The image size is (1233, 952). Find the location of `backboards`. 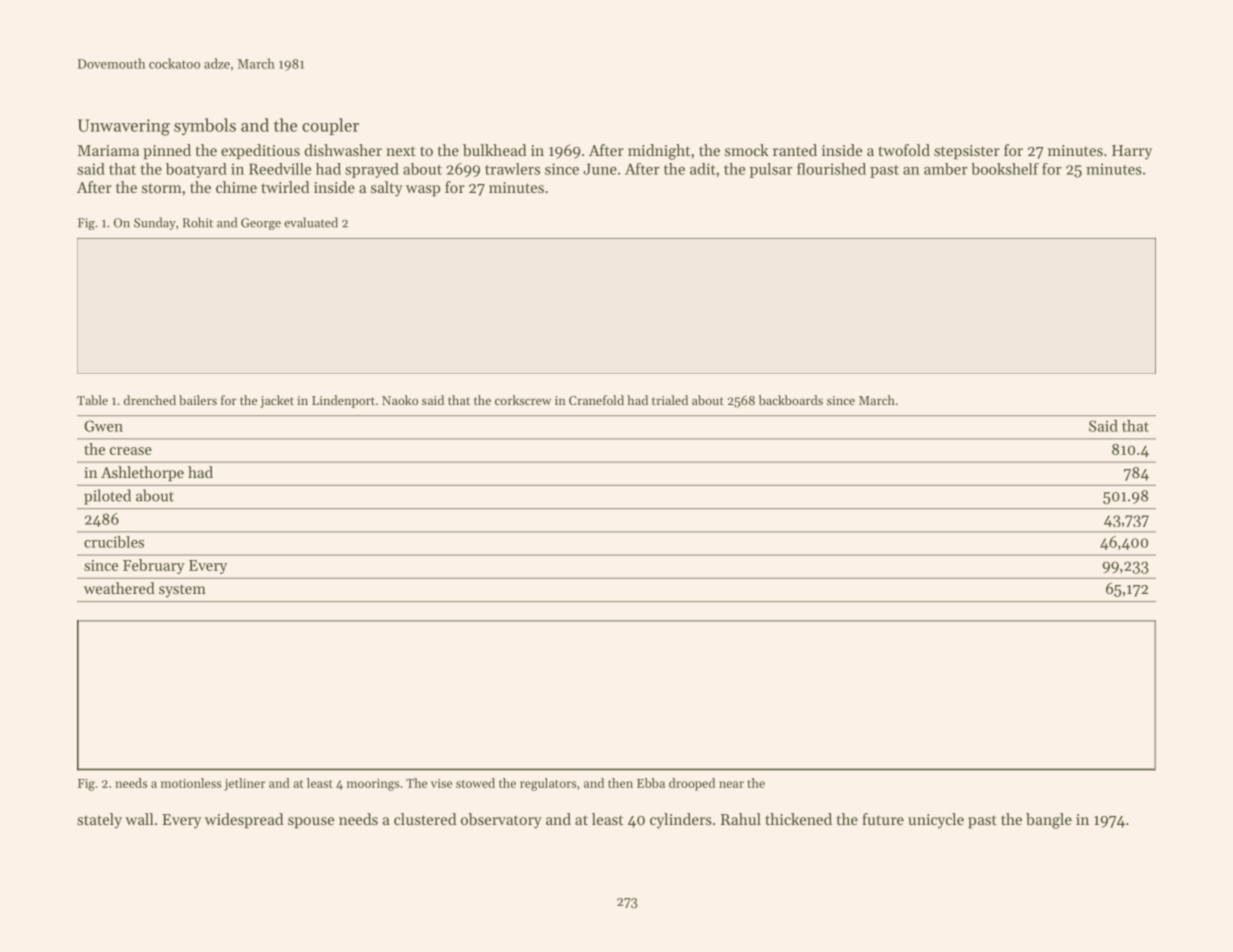

backboards is located at coordinates (791, 400).
